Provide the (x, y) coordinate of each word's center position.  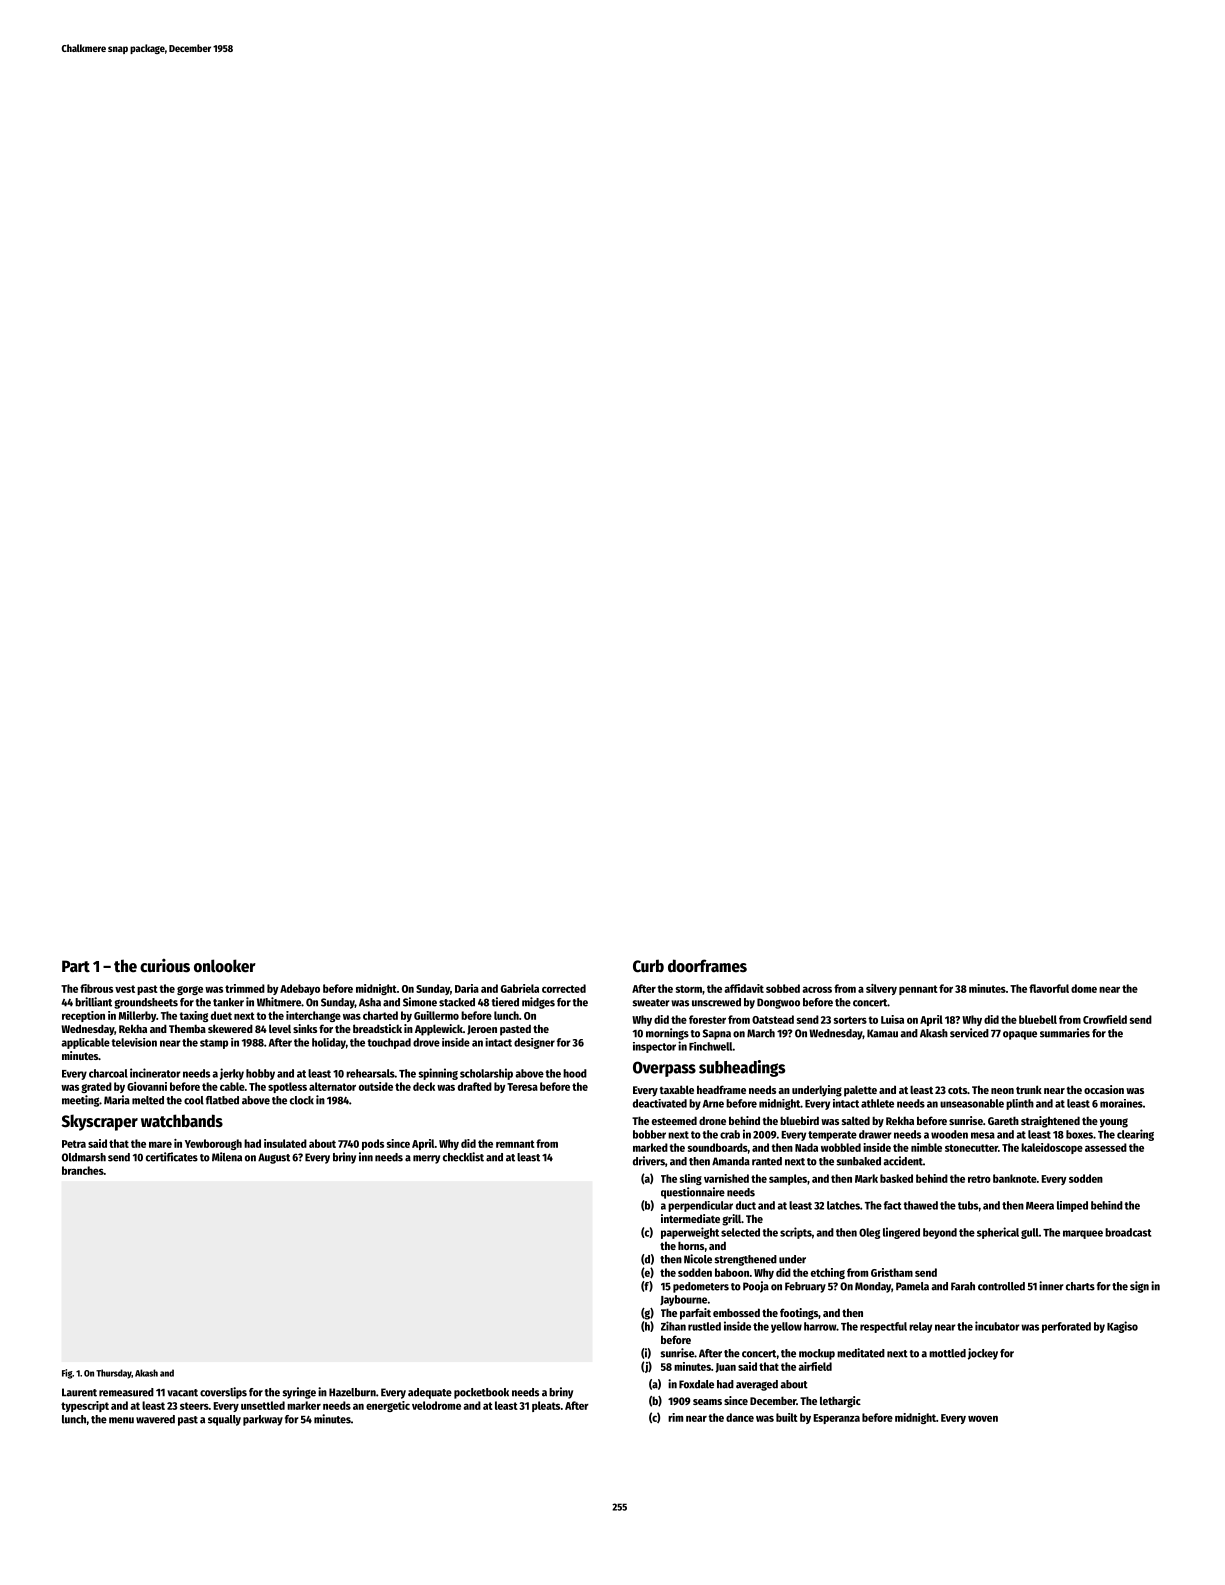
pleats (546, 1406)
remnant (515, 1144)
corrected (564, 988)
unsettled (263, 1405)
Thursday (114, 1374)
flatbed (222, 1100)
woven (983, 1418)
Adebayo (300, 989)
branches (83, 1170)
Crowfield (1105, 1019)
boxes (1079, 1134)
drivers (649, 1161)
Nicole (698, 1259)
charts (1080, 1286)
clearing (1135, 1135)
